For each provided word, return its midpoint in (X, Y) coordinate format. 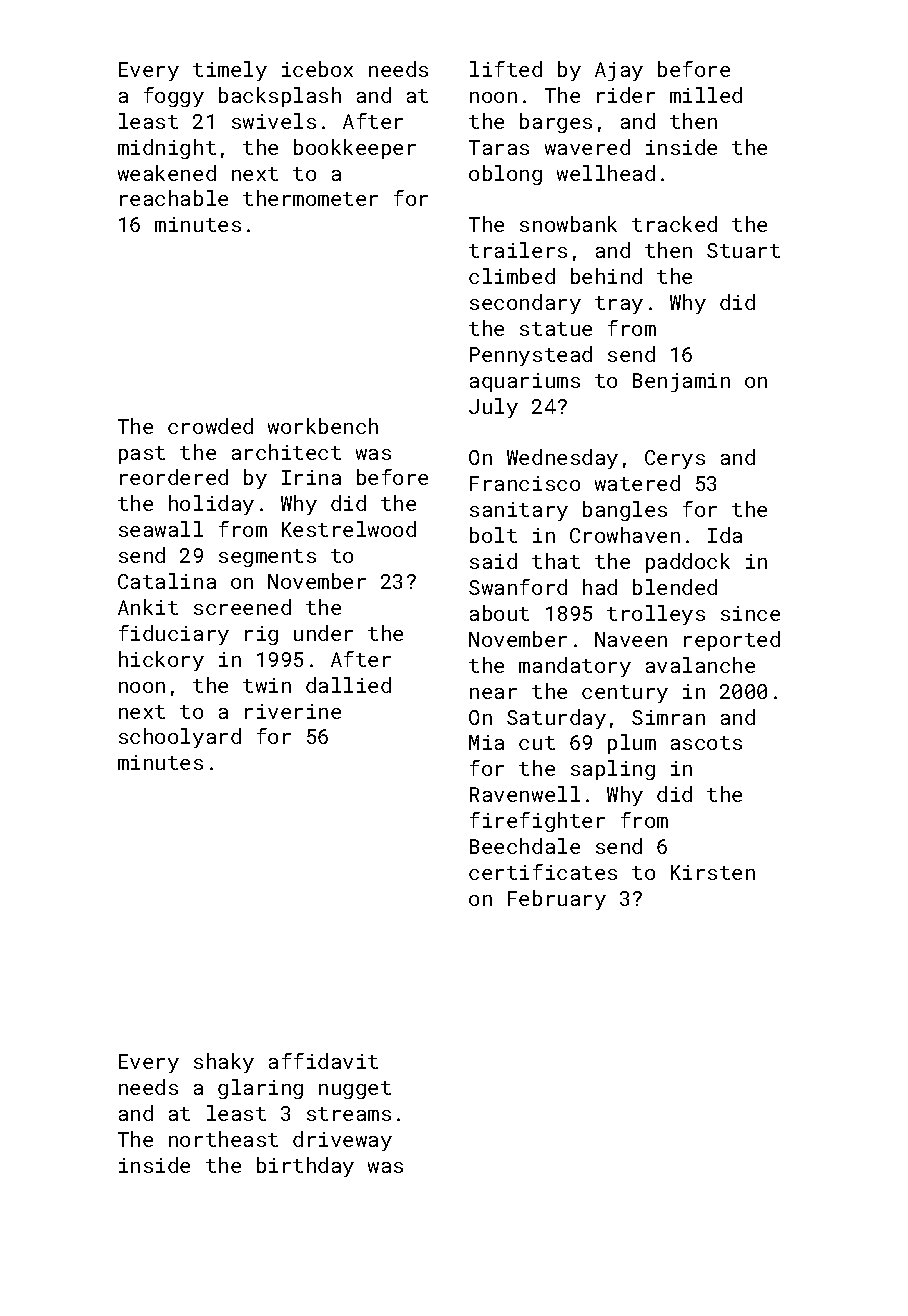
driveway (342, 1141)
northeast (223, 1139)
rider (626, 95)
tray (619, 305)
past (142, 455)
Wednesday (562, 459)
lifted (506, 69)
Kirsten (713, 872)
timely (230, 71)
